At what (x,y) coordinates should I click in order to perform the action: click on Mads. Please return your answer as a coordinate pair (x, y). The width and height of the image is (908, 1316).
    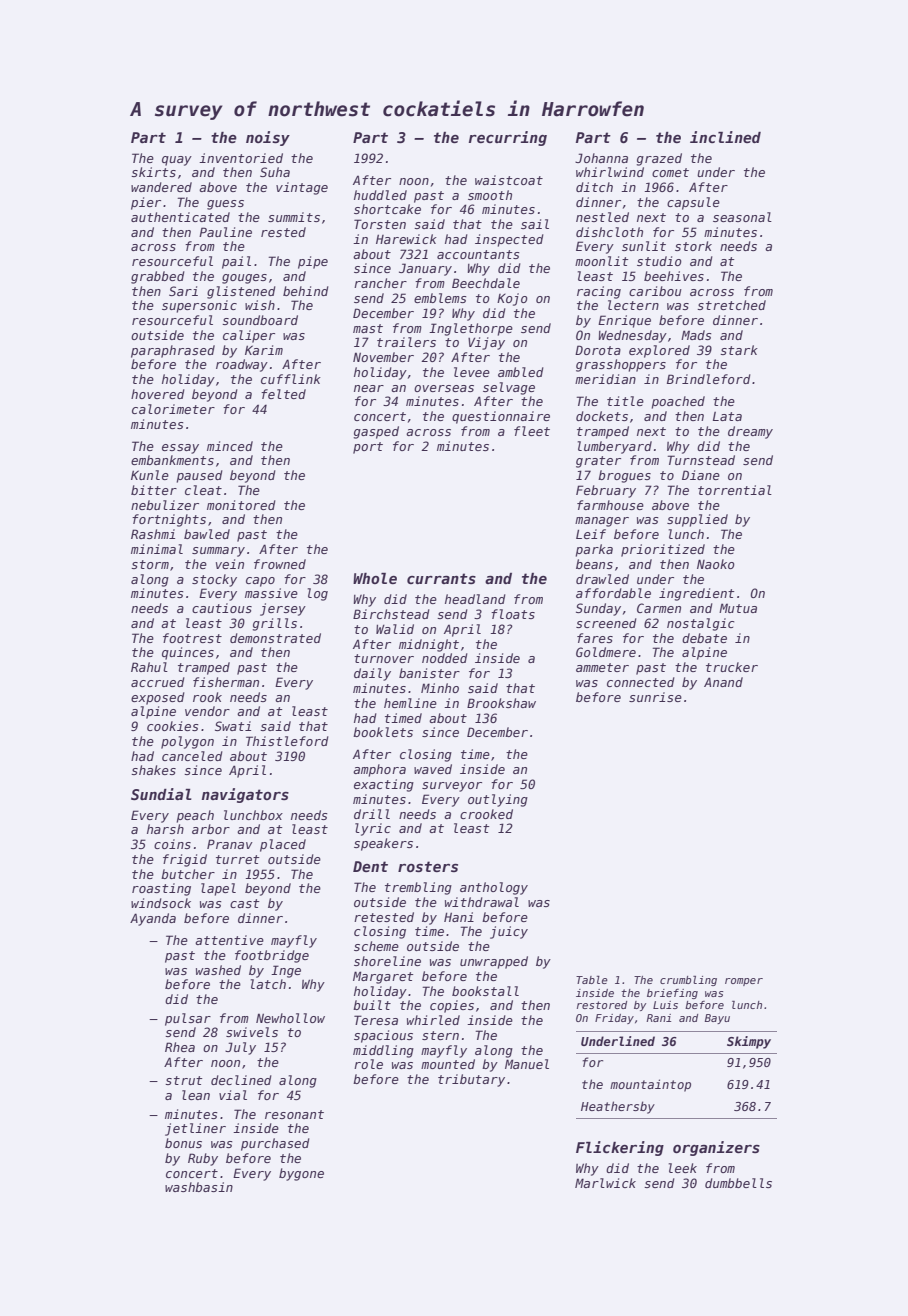
    Looking at the image, I should click on (696, 335).
